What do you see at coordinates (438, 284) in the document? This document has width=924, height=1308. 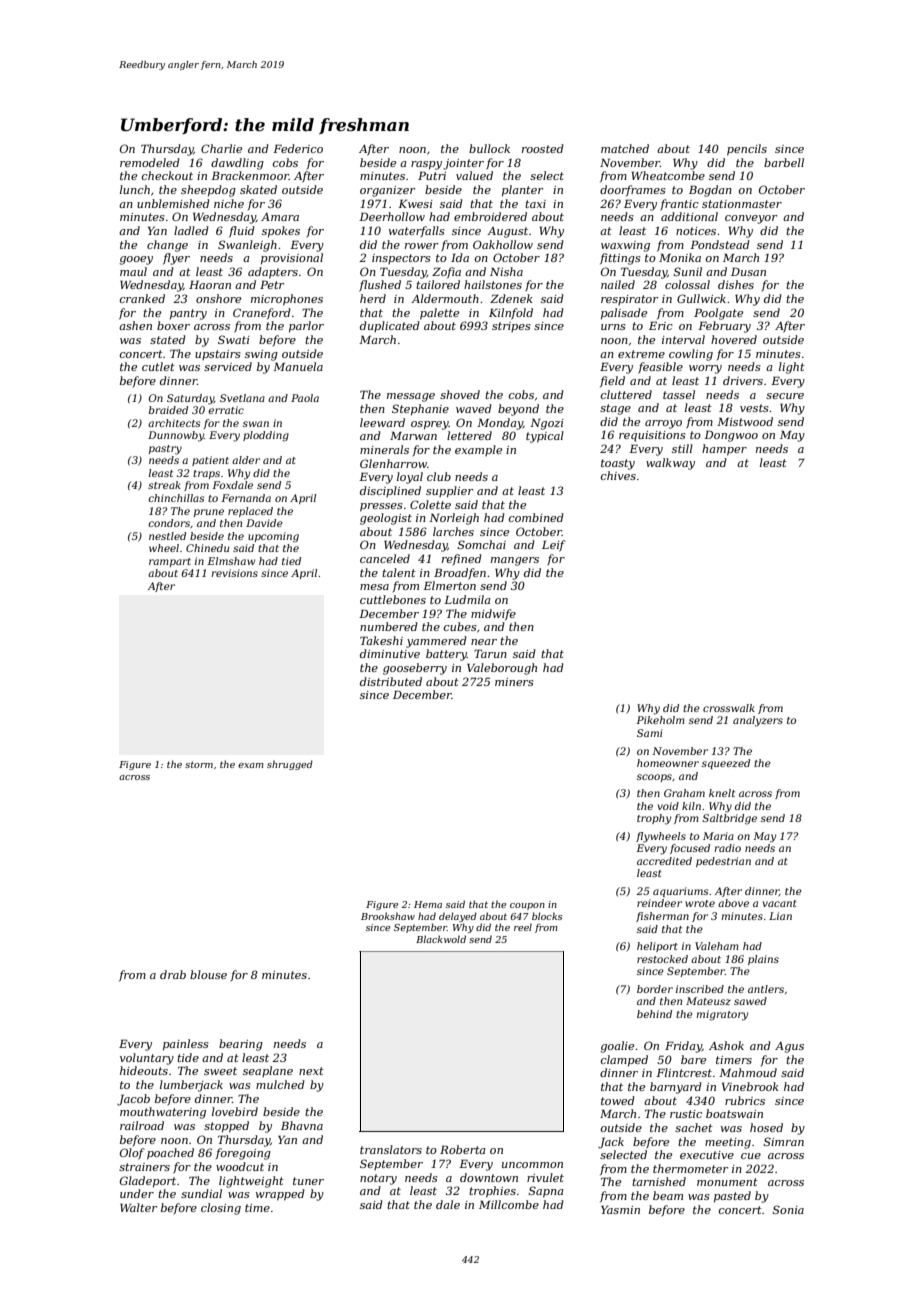 I see `tailored` at bounding box center [438, 284].
